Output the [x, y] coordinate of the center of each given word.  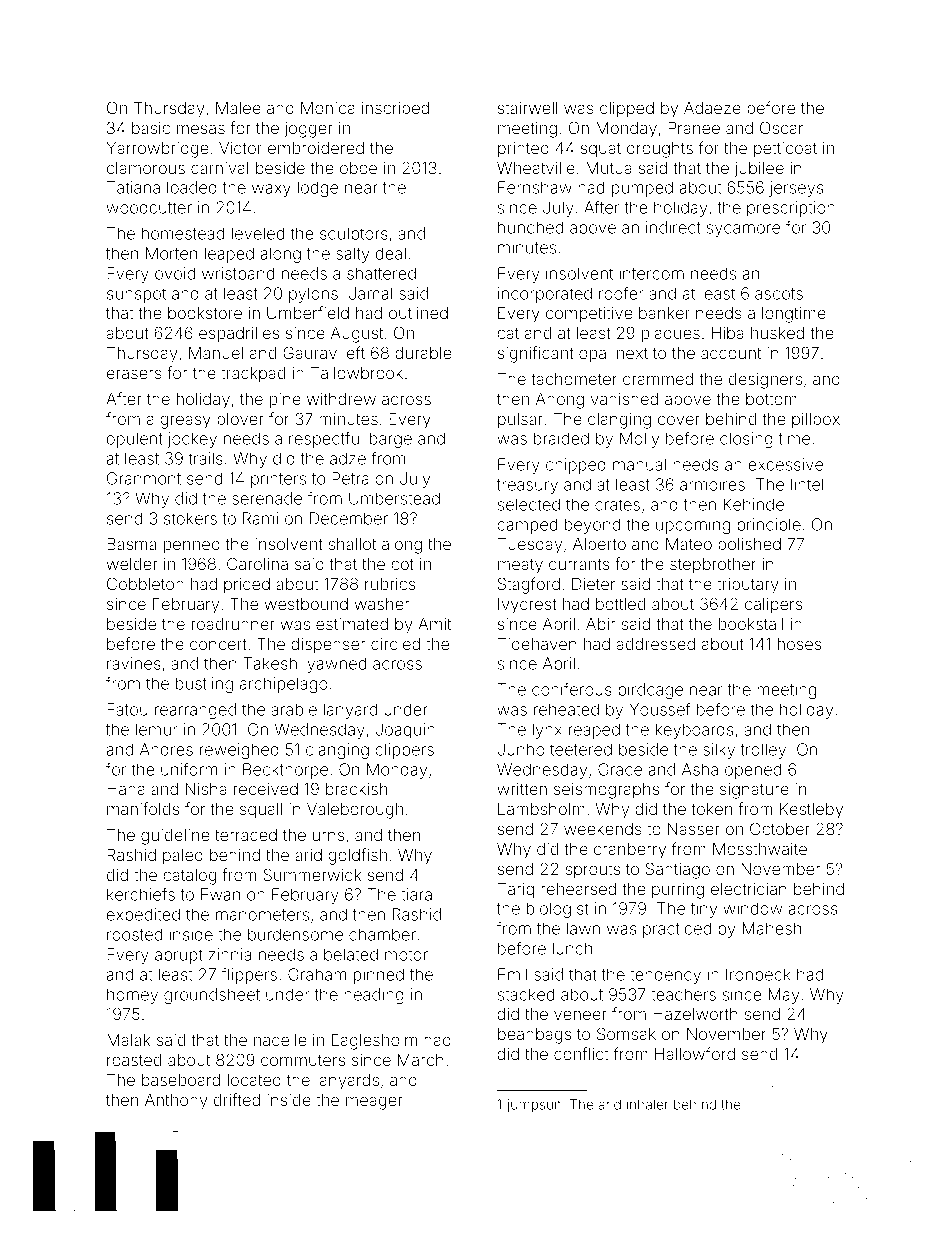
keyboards [694, 731]
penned [192, 545]
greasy [185, 422]
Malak [128, 1040]
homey [132, 996]
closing [746, 440]
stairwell [528, 108]
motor [406, 955]
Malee [238, 108]
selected [529, 504]
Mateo [689, 544]
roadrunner [233, 624]
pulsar [520, 421]
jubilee [759, 170]
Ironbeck [758, 974]
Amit [434, 624]
